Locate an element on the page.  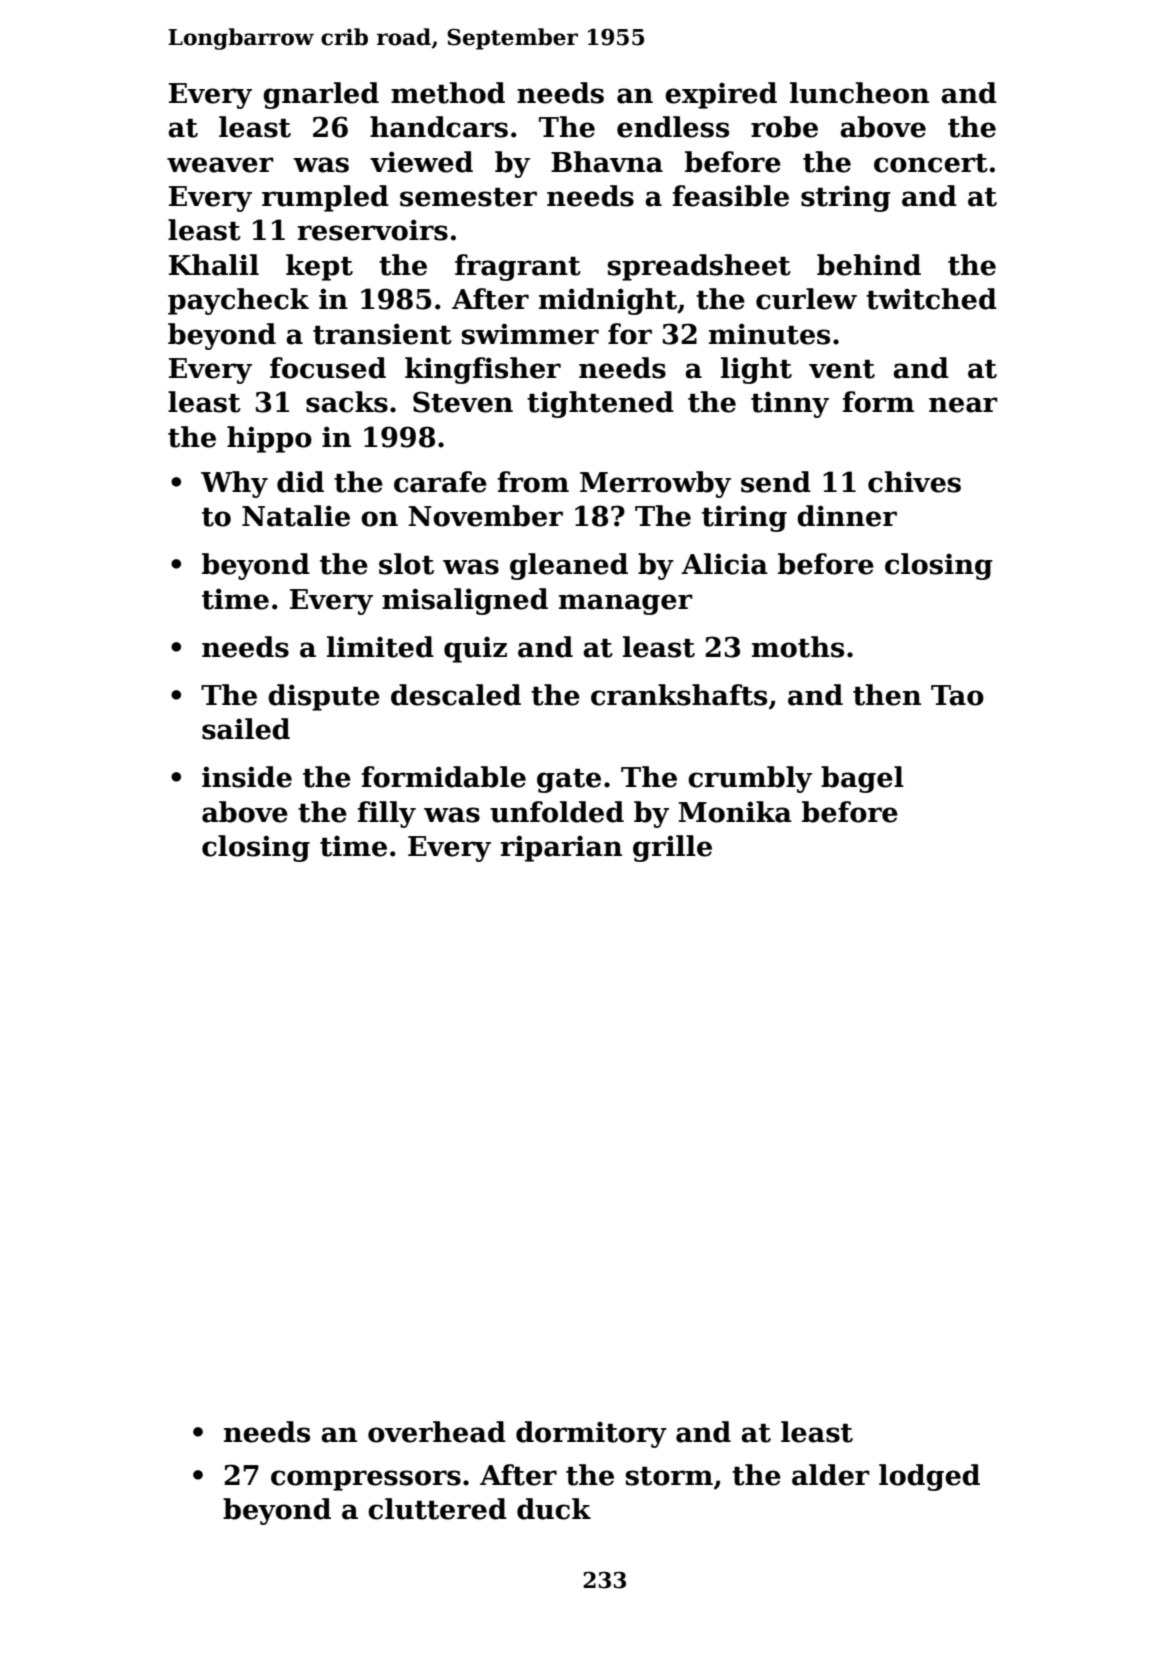
compressors is located at coordinates (366, 1480).
